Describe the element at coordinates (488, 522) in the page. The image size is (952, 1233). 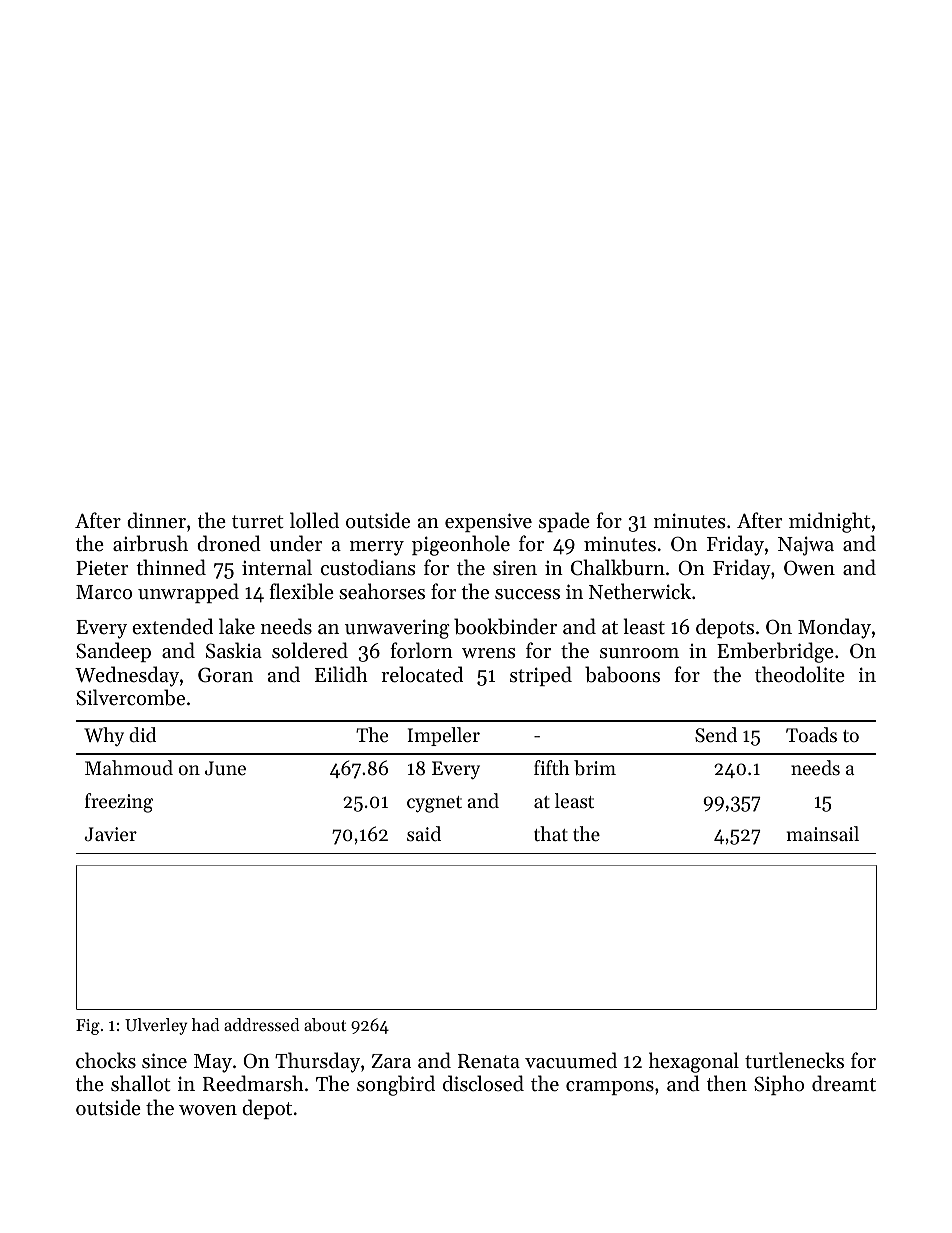
I see `expensive` at that location.
